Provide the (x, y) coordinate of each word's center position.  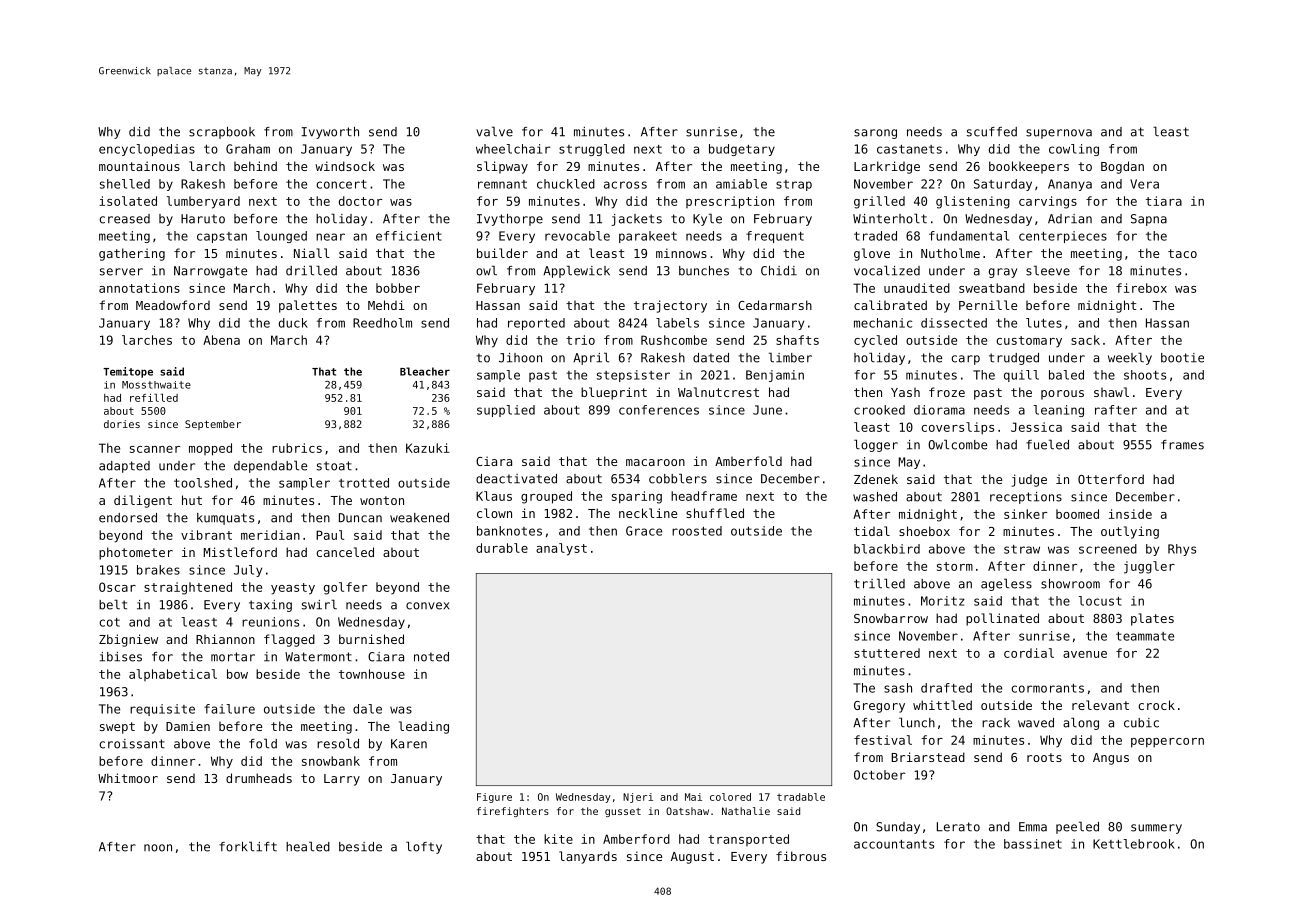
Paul (330, 535)
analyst (561, 549)
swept (117, 728)
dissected (954, 323)
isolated (128, 201)
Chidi (779, 271)
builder (502, 253)
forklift (248, 846)
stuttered (887, 653)
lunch (917, 722)
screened (1108, 549)
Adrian (1070, 219)
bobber (398, 288)
